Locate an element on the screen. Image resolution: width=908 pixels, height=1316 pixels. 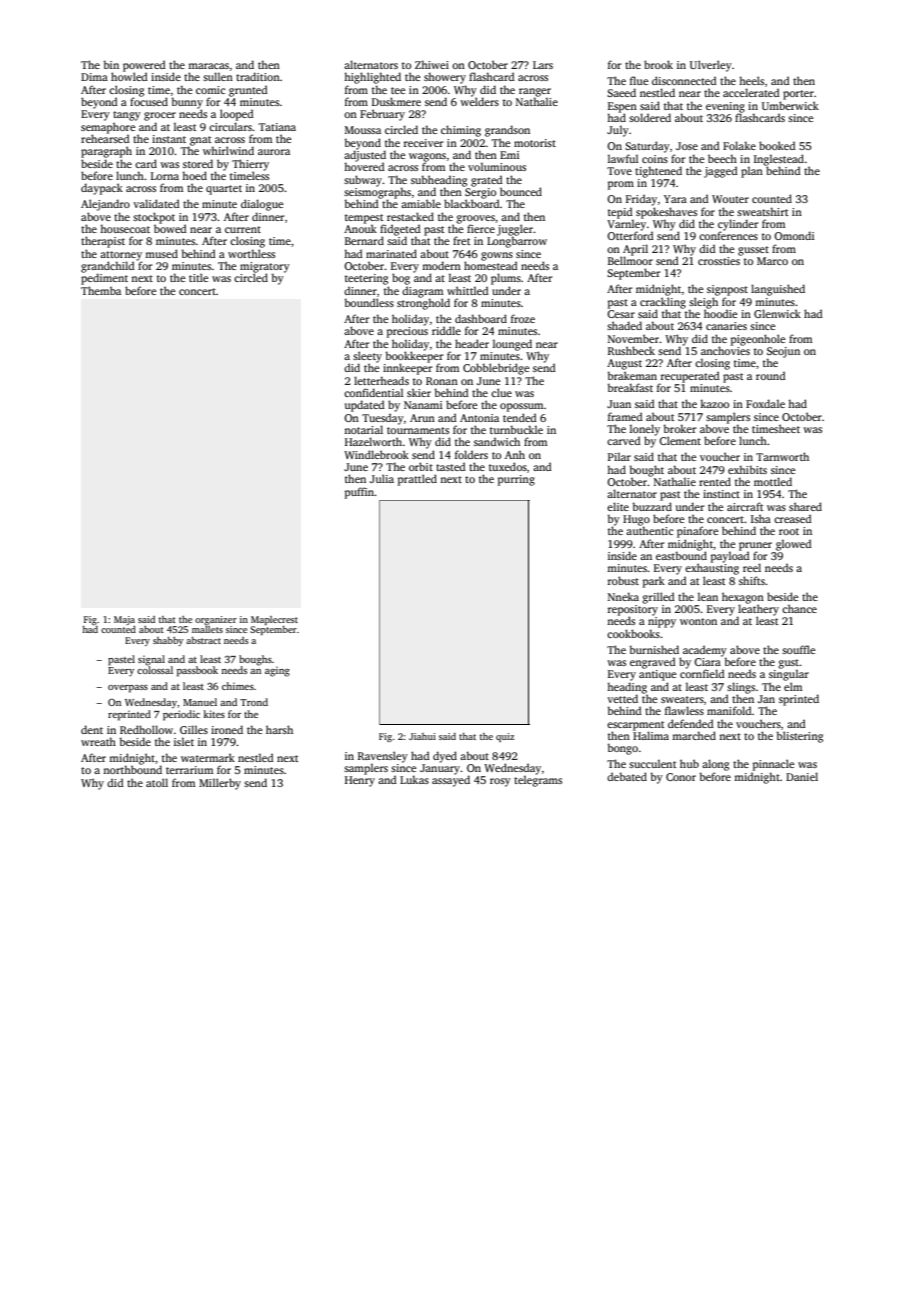
payload is located at coordinates (730, 557).
